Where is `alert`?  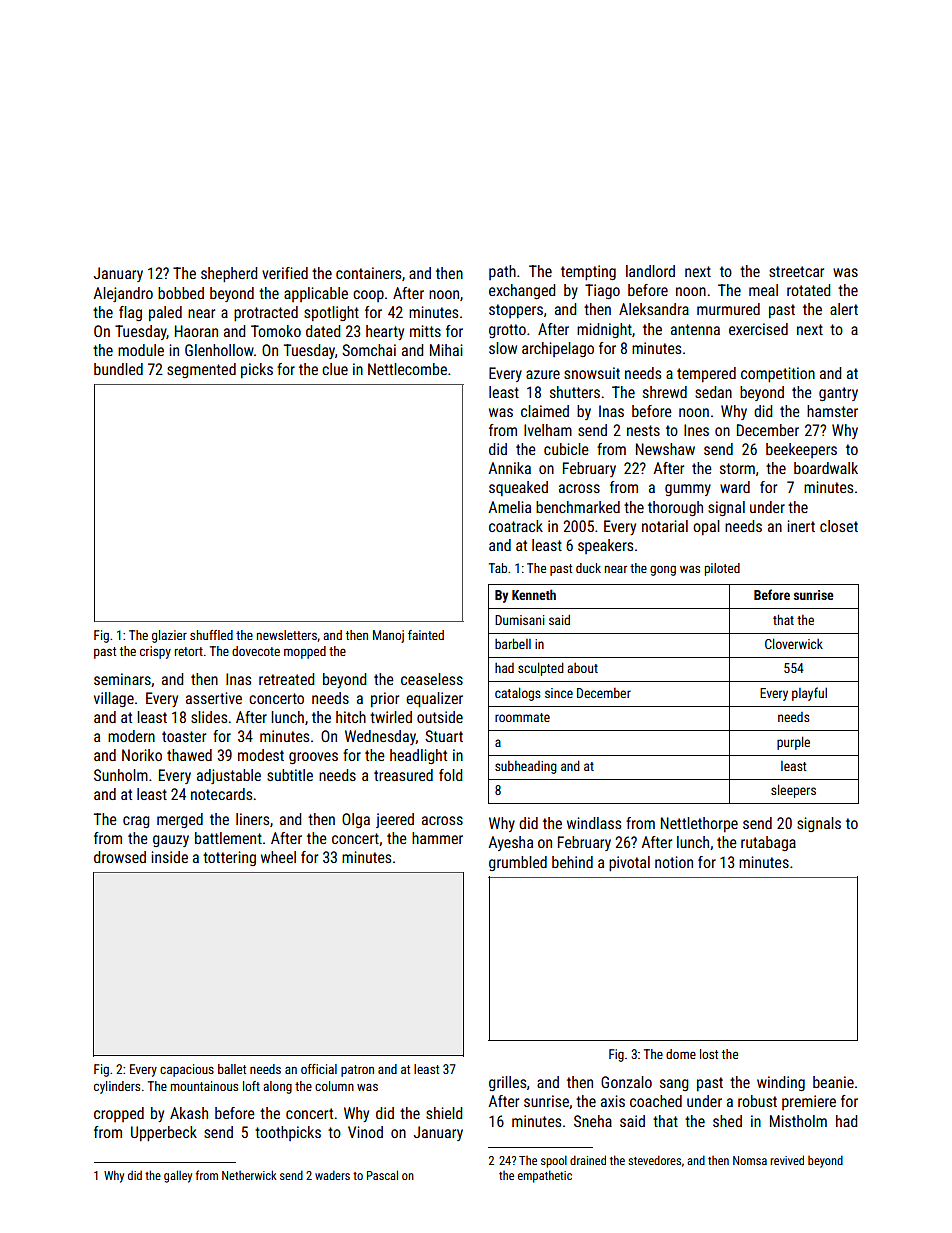 alert is located at coordinates (844, 309).
